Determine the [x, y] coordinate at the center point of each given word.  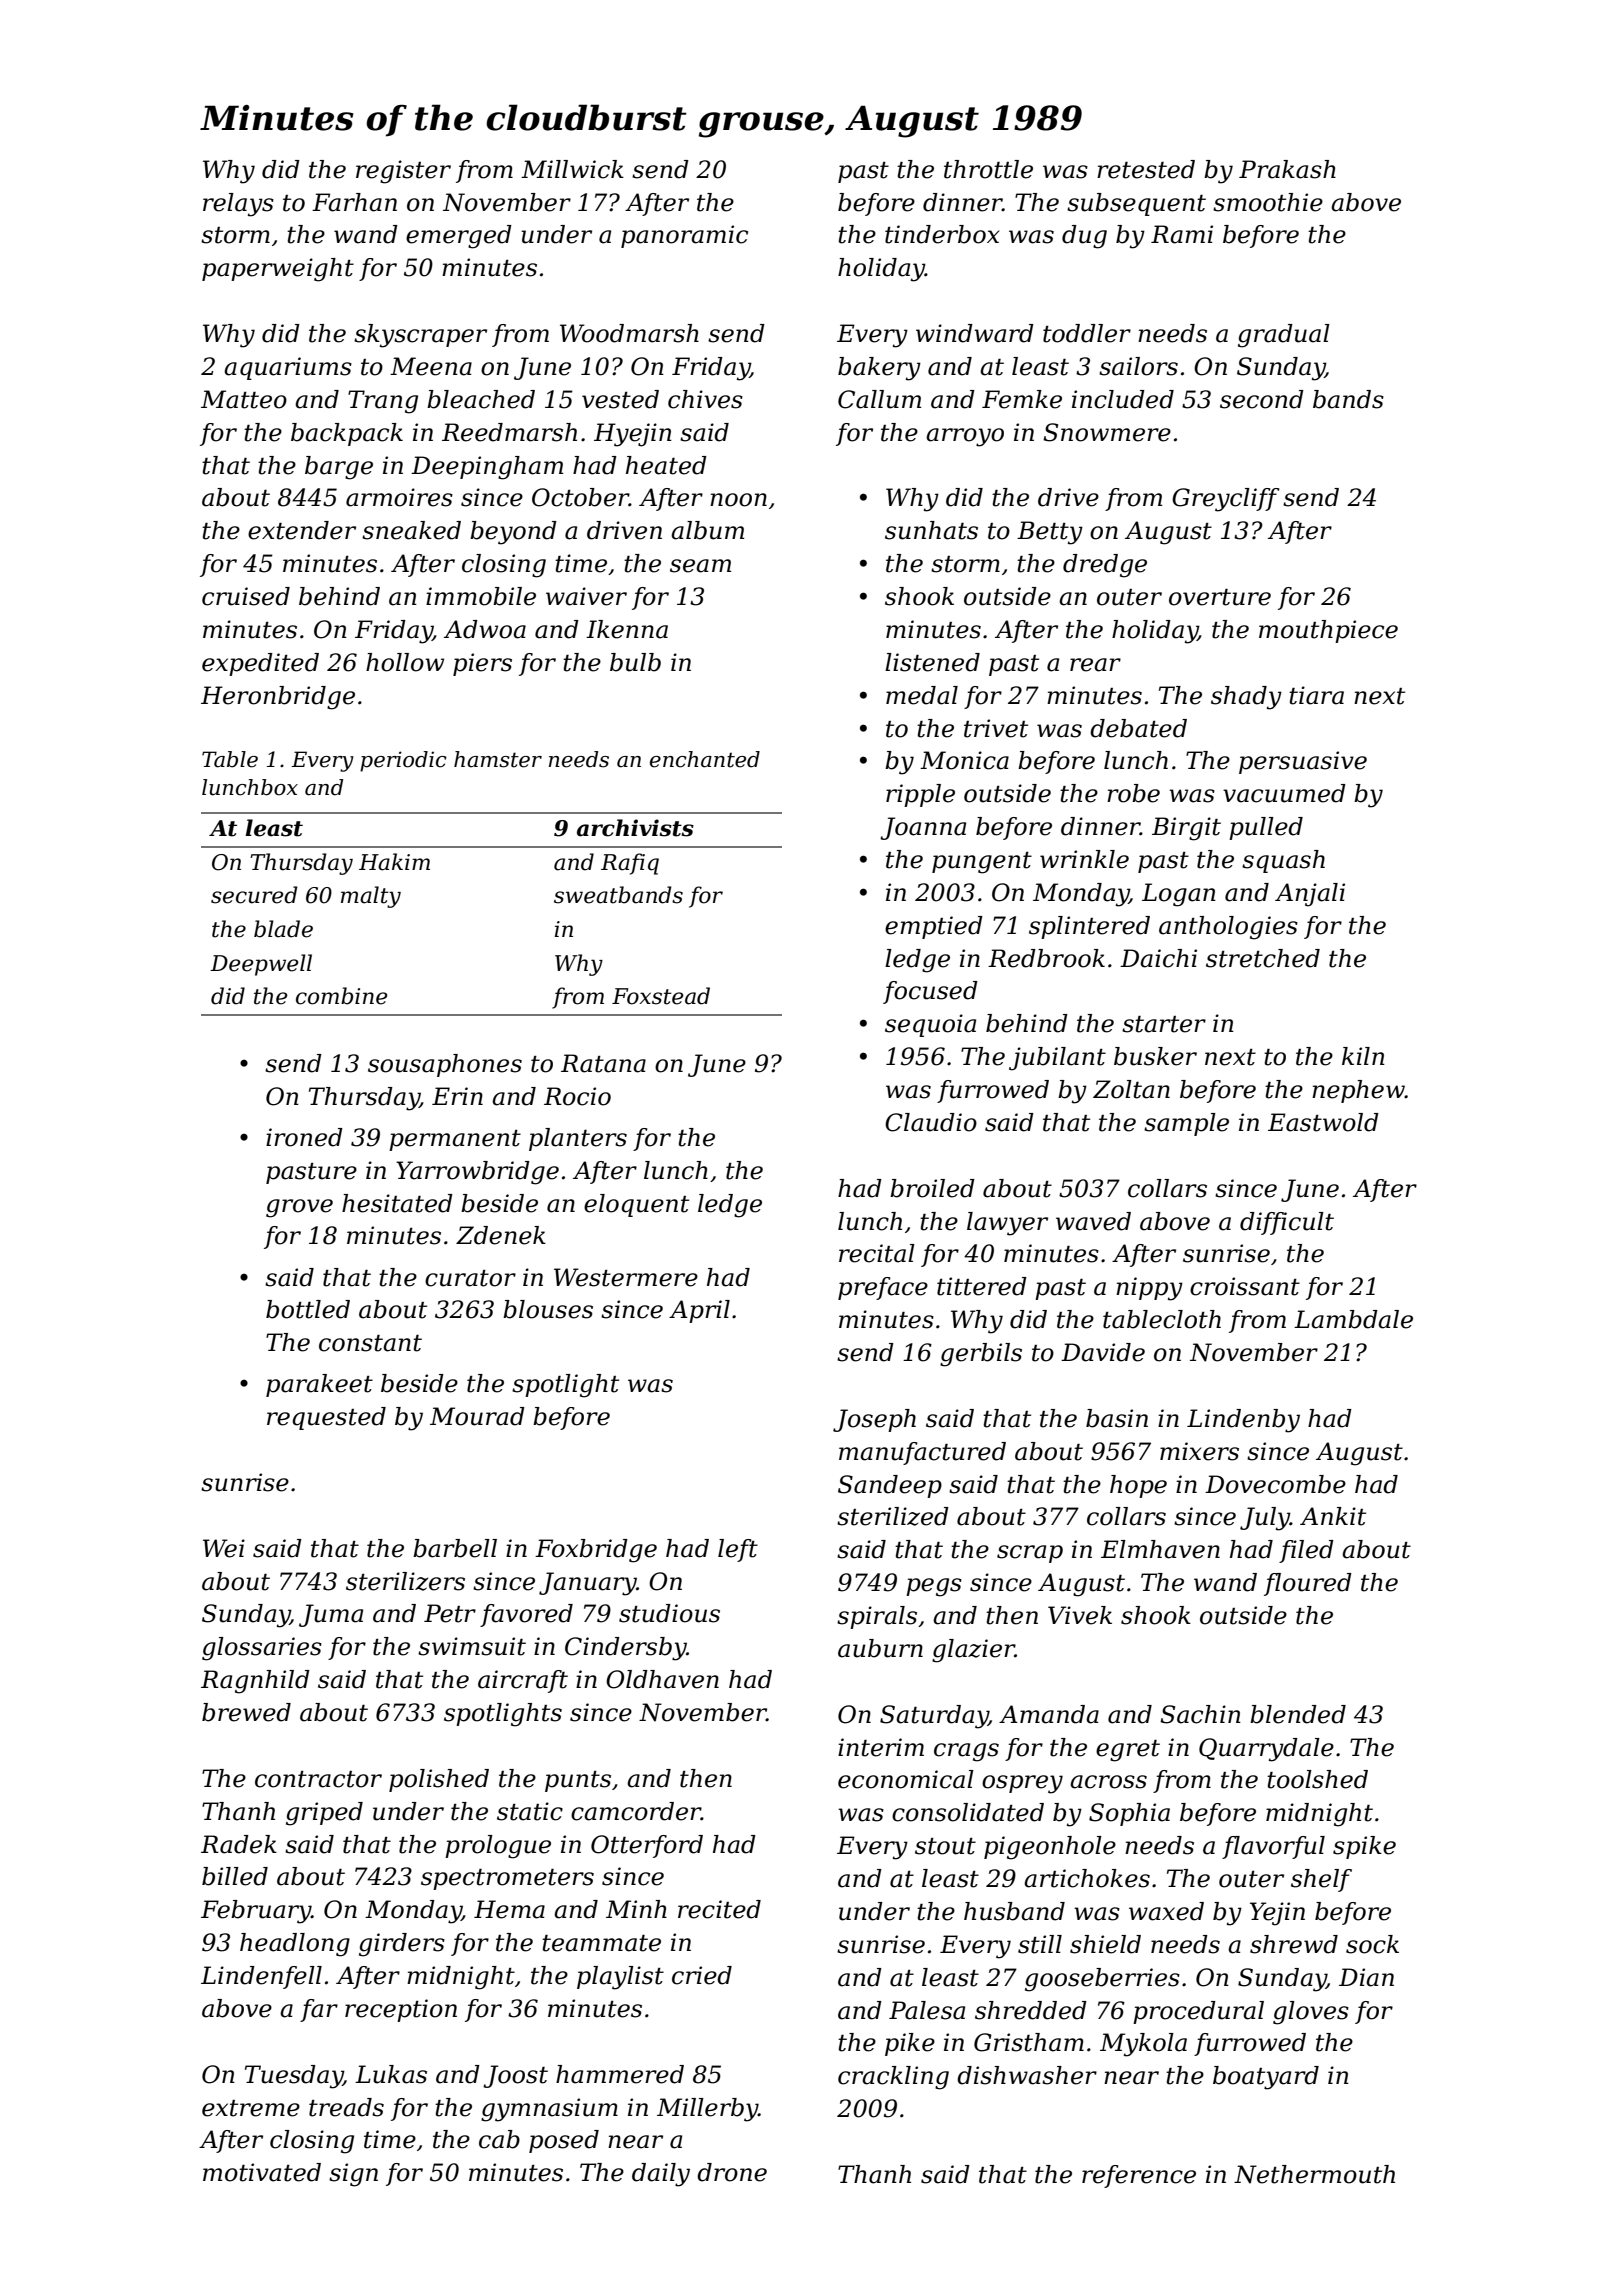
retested [1146, 169]
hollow [405, 662]
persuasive [1303, 762]
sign [353, 2175]
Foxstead [661, 996]
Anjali [1310, 895]
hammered [620, 2074]
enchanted [705, 759]
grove [299, 1208]
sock [1372, 1944]
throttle [988, 169]
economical [906, 1779]
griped [324, 1814]
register [403, 172]
